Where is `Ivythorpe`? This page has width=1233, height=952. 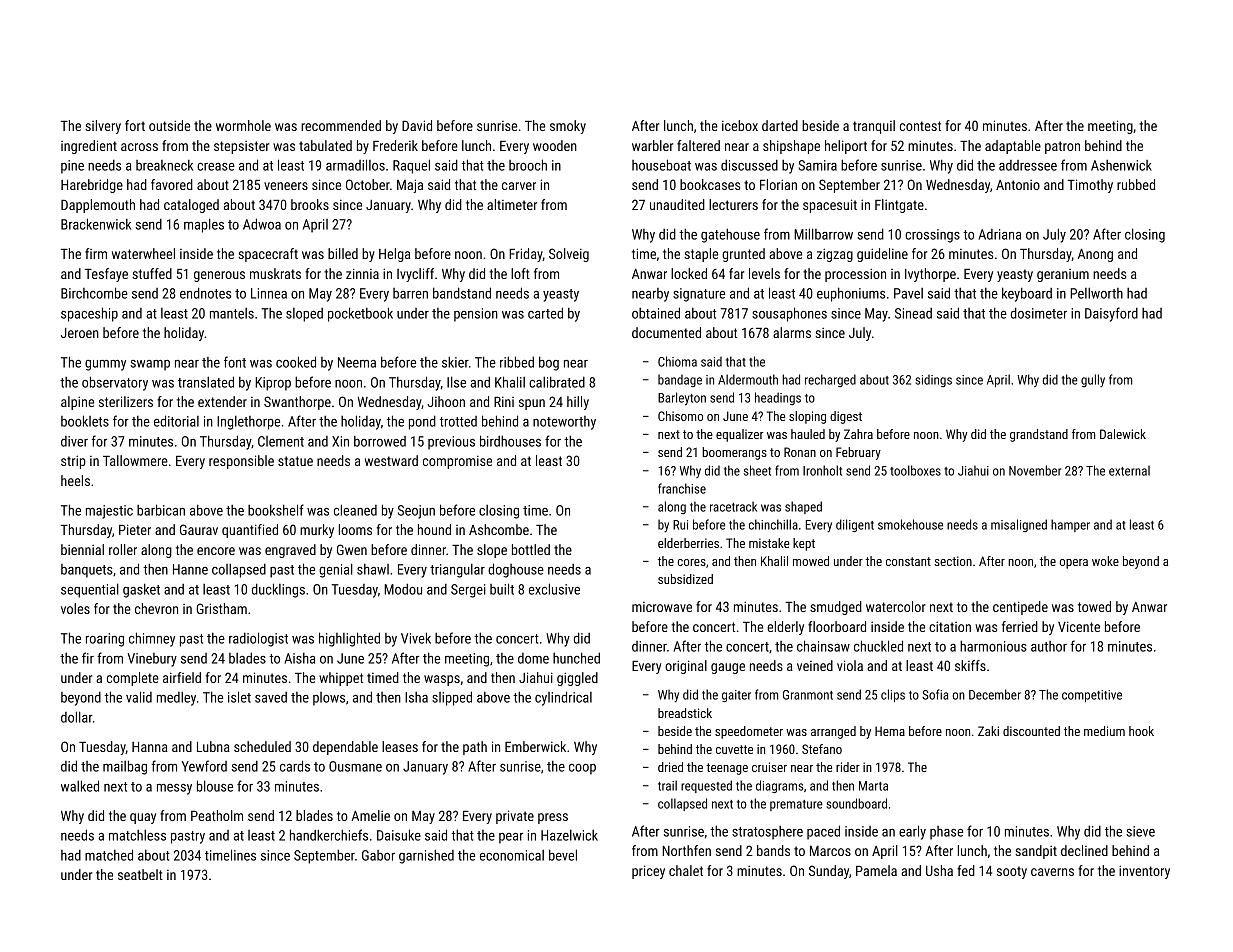 Ivythorpe is located at coordinates (930, 275).
